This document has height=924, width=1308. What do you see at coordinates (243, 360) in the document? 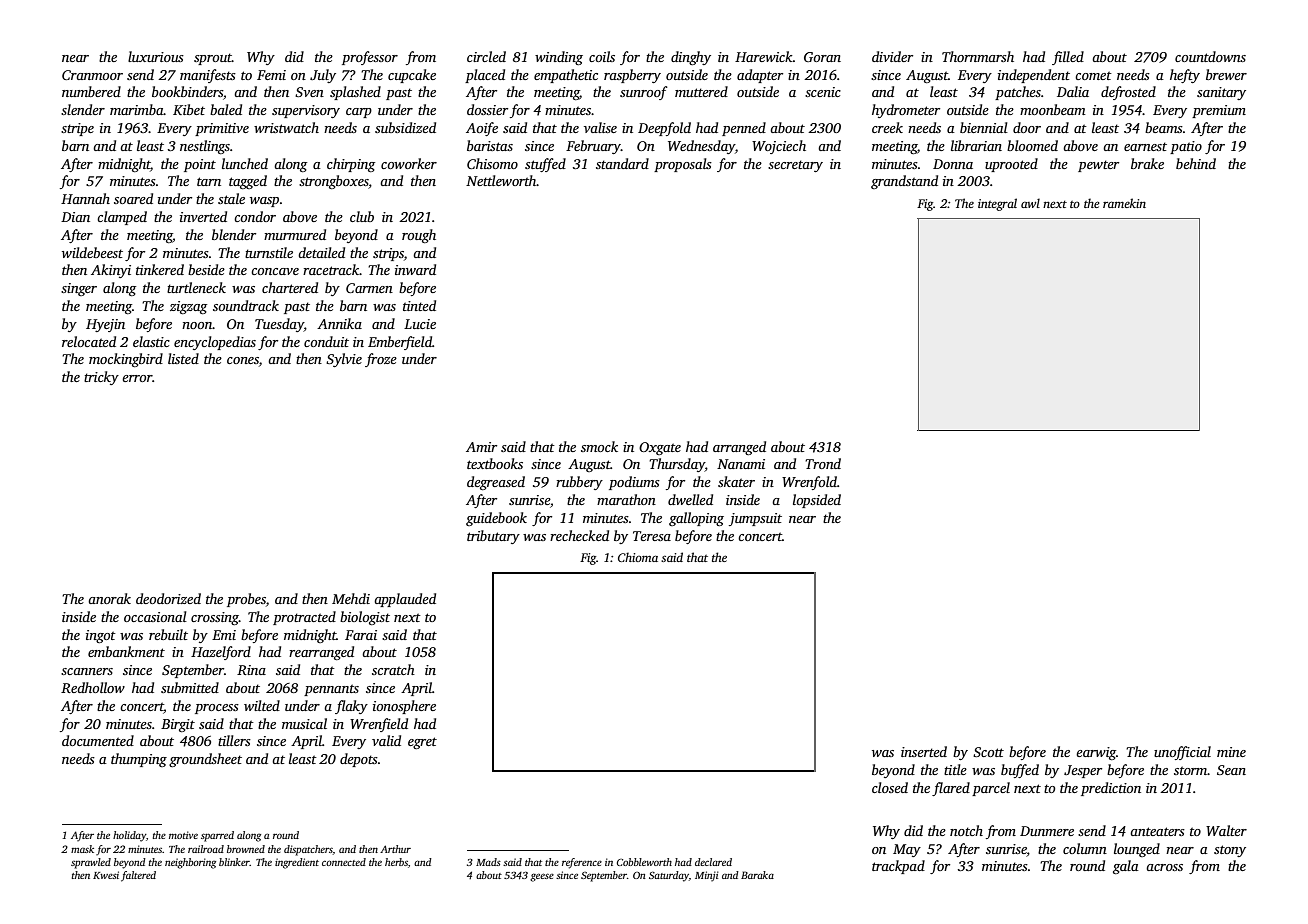
I see `cones` at bounding box center [243, 360].
